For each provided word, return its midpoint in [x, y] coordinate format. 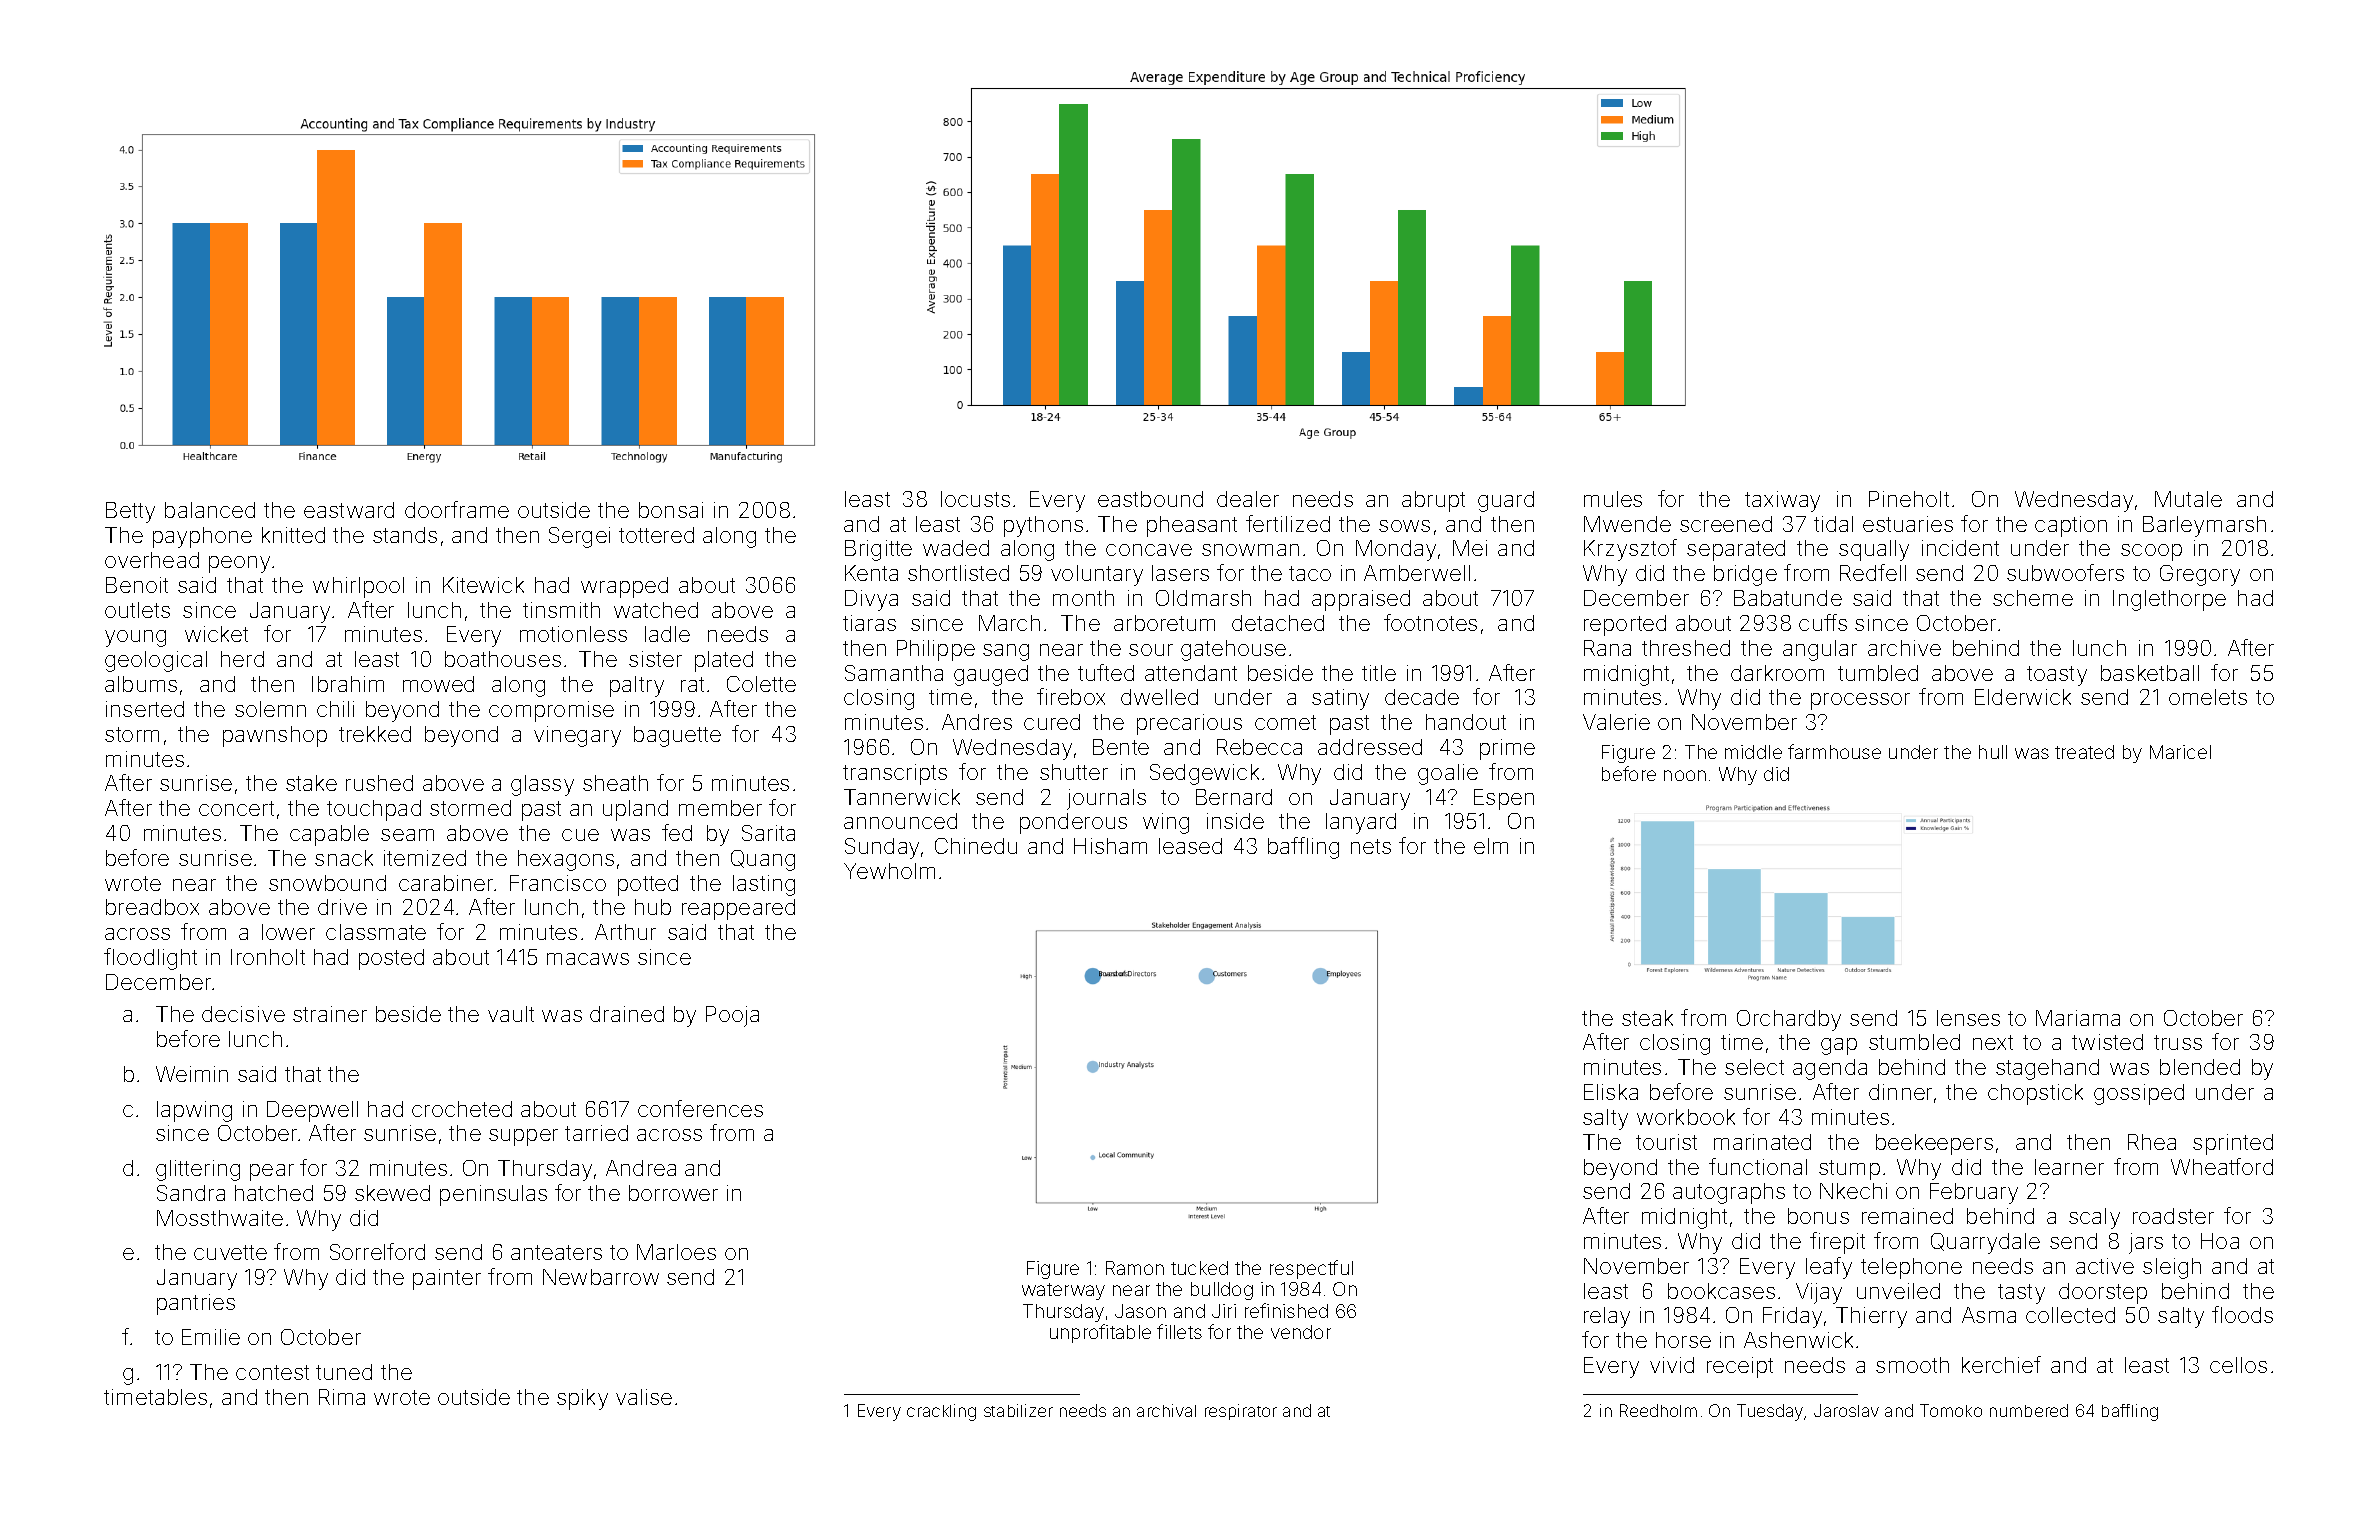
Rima [342, 1397]
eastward [349, 510]
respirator [1241, 1412]
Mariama [2078, 1018]
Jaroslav [1846, 1410]
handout [1466, 722]
